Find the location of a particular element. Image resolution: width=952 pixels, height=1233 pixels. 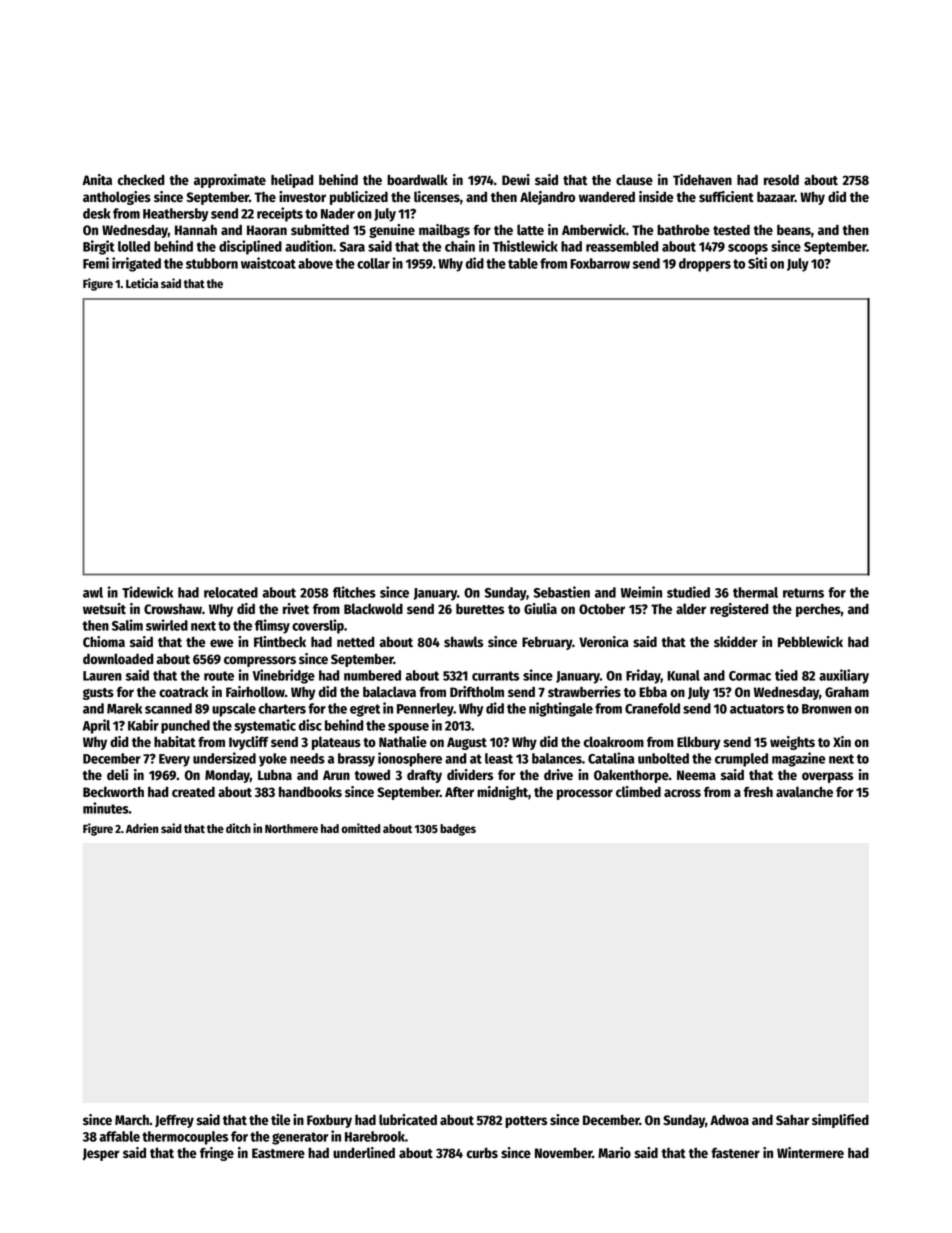

Jeffrey is located at coordinates (174, 1121).
